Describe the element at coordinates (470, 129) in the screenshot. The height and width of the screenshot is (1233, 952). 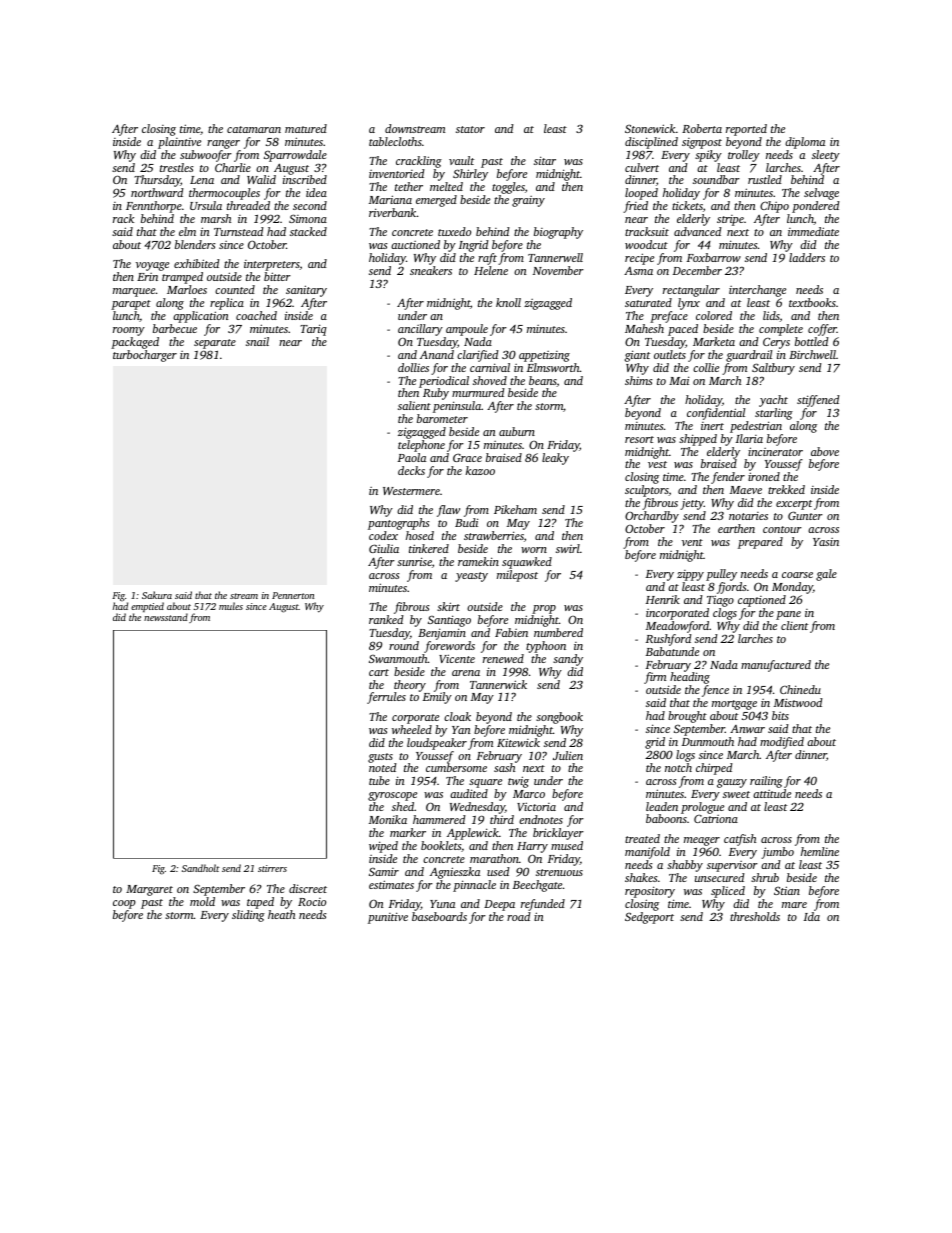
I see `stator` at that location.
